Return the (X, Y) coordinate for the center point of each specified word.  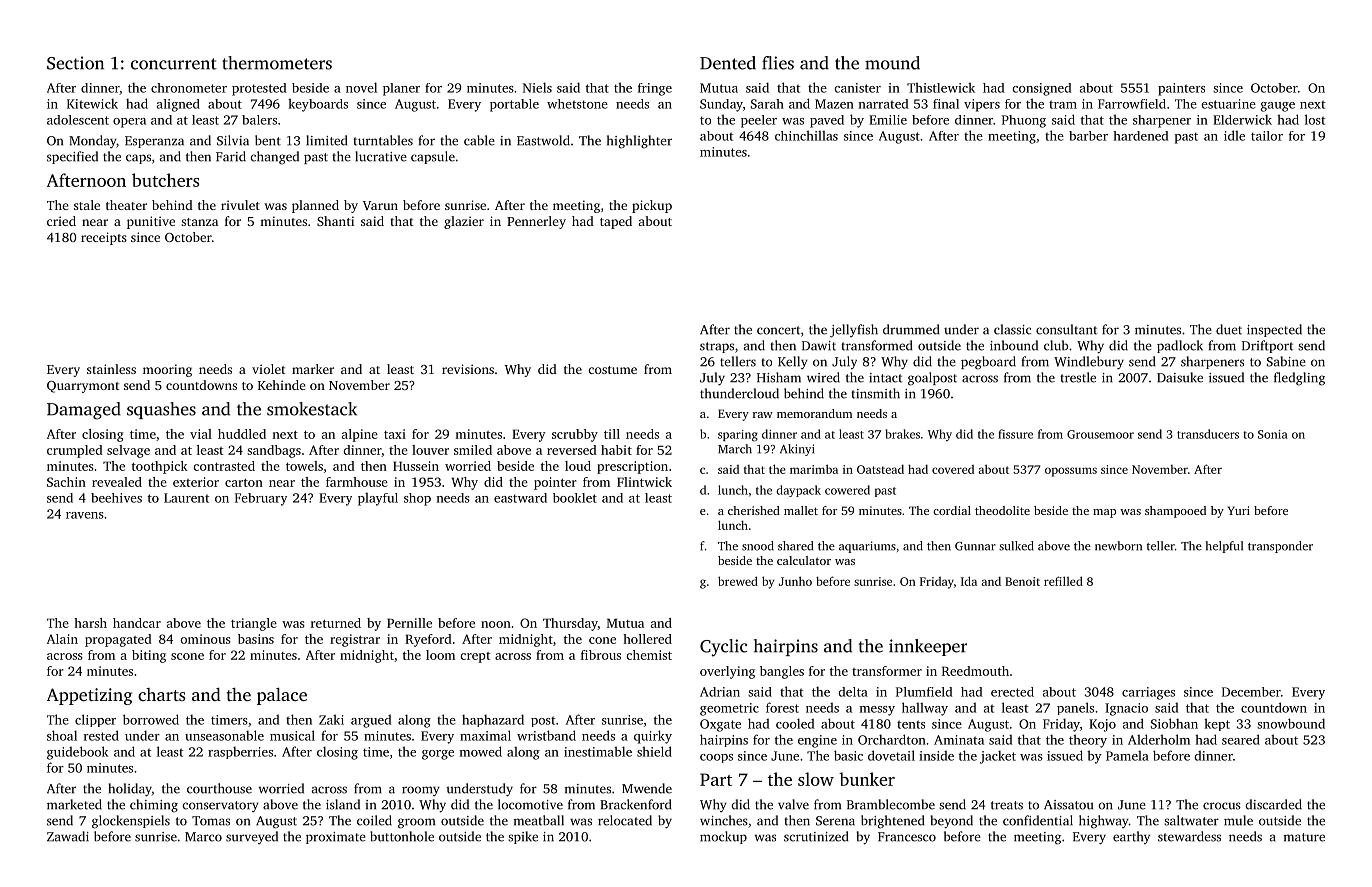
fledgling (1299, 379)
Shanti (335, 221)
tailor (1267, 136)
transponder (1280, 547)
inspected (1274, 330)
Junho (795, 581)
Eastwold (543, 140)
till (612, 434)
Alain (62, 639)
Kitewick (92, 103)
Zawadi (68, 836)
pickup (652, 206)
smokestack (312, 409)
